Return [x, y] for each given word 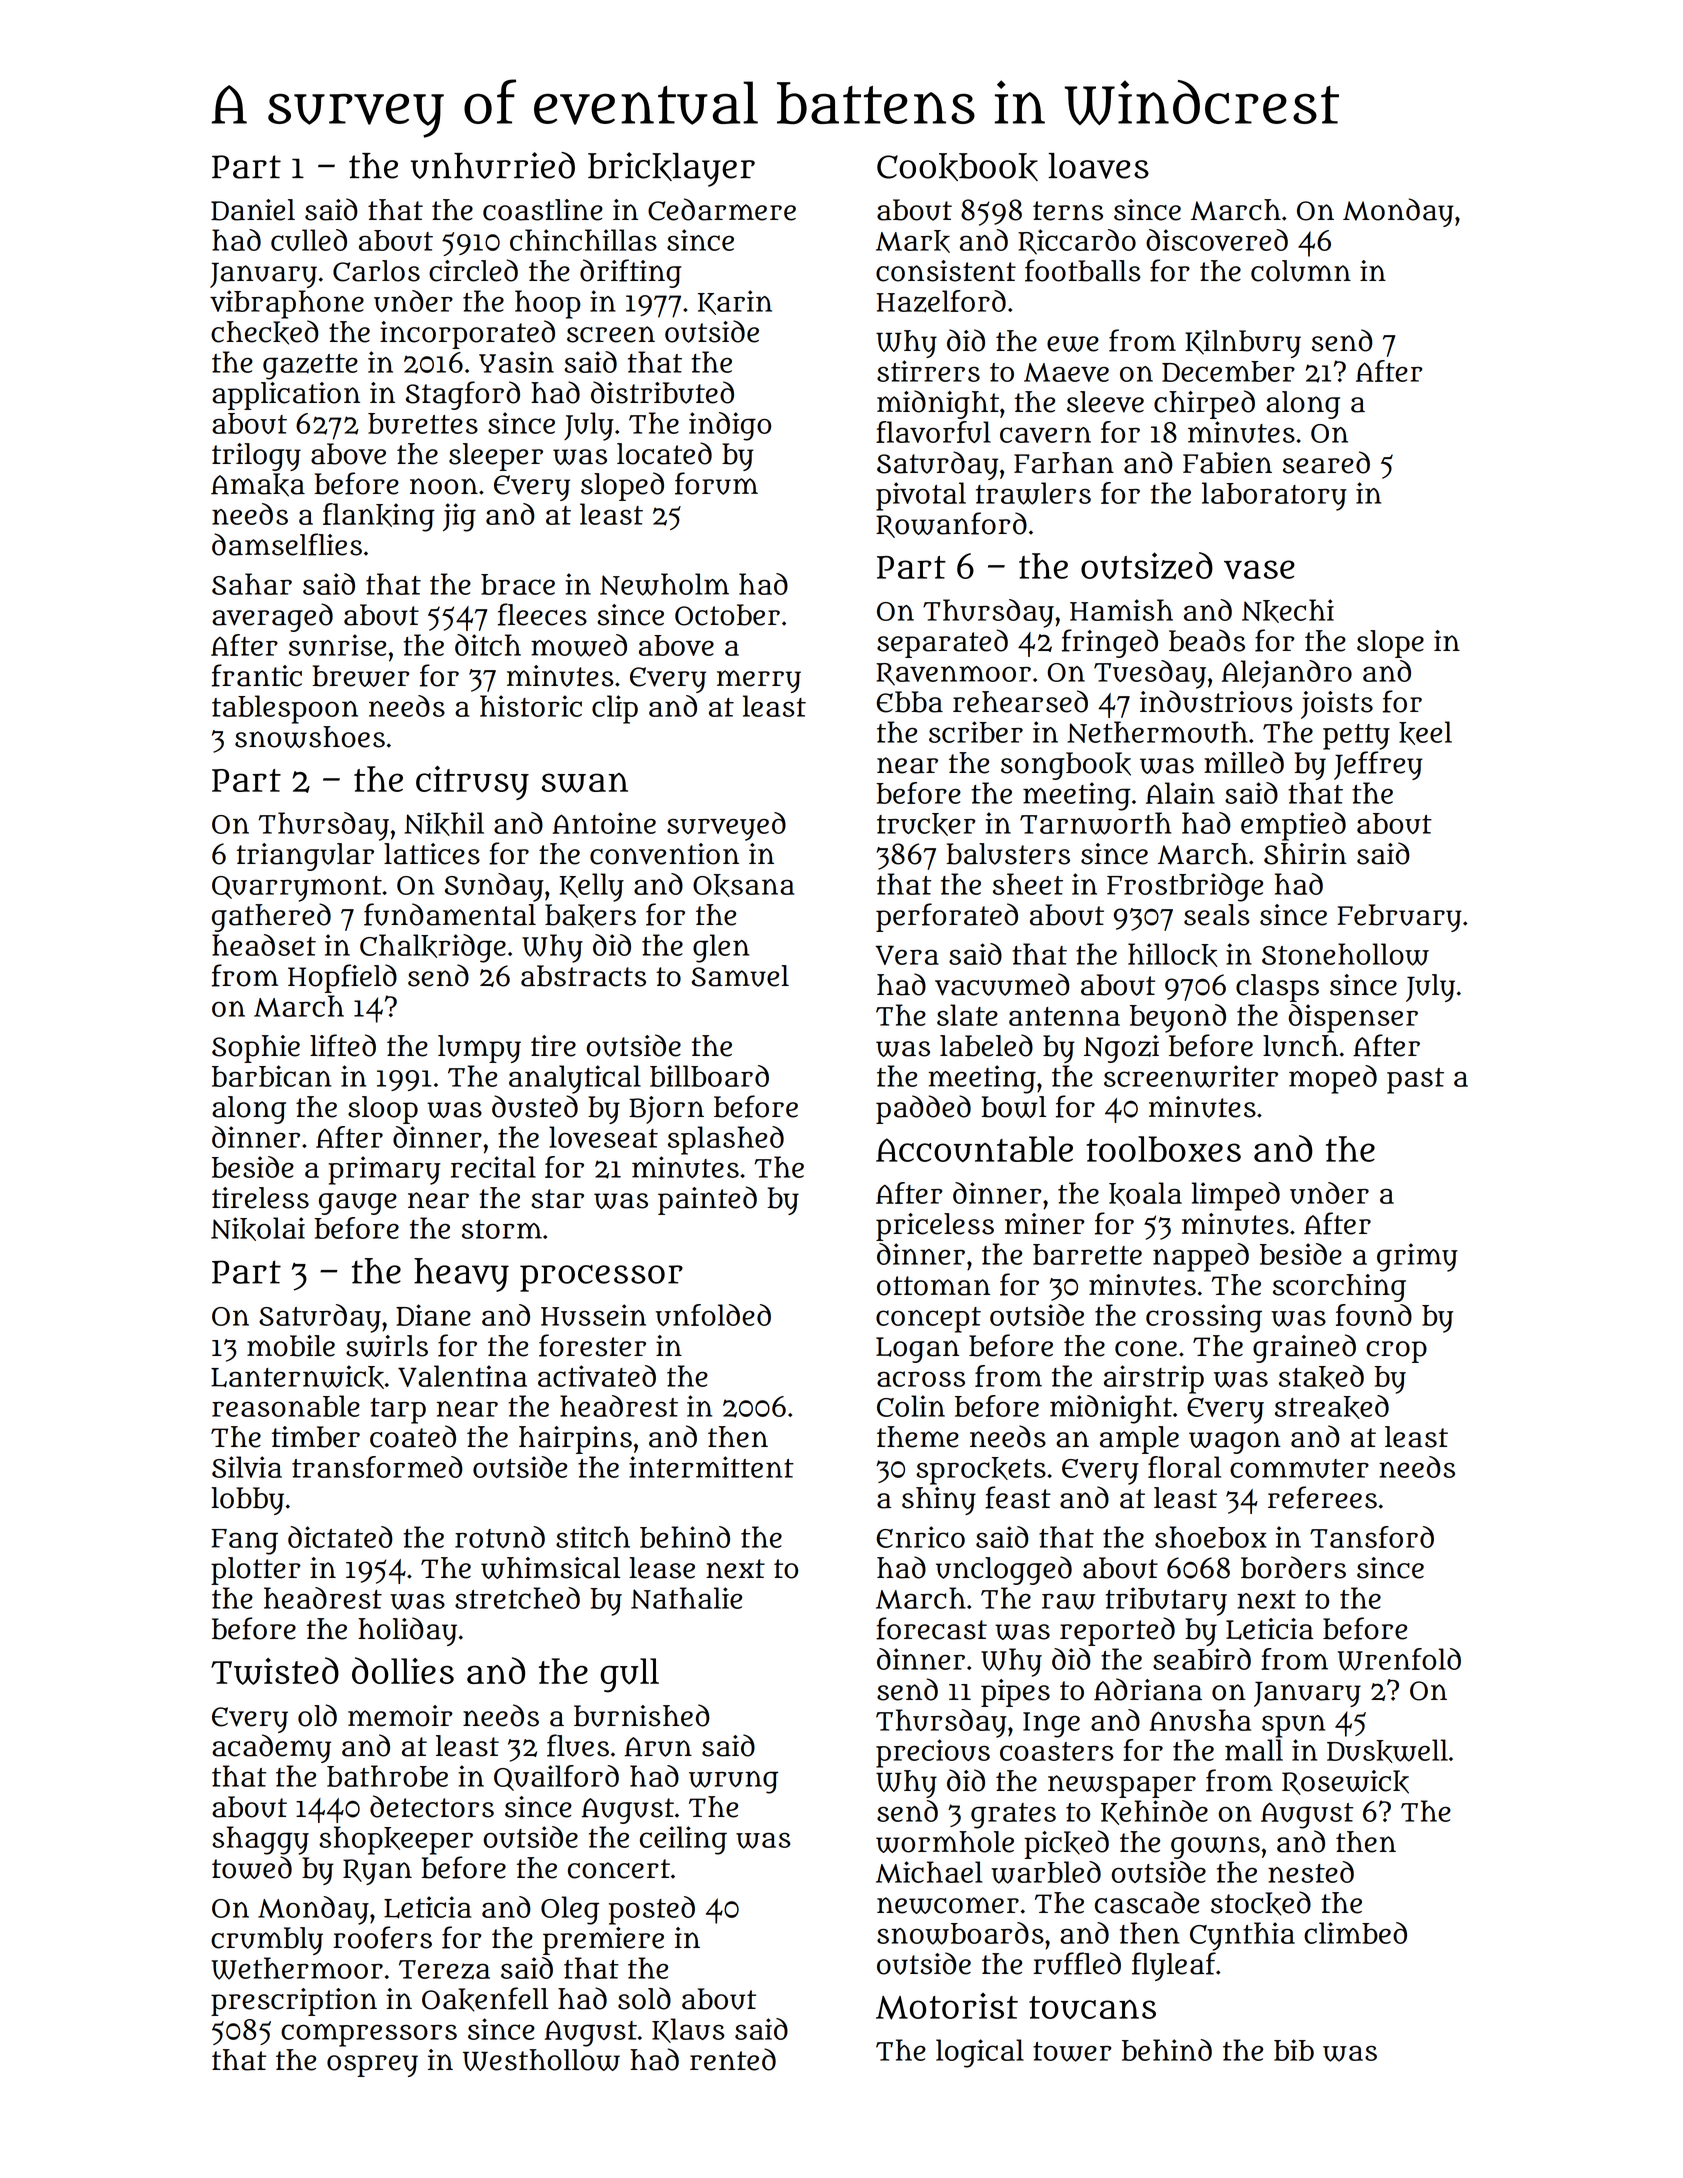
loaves [1098, 166]
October [727, 615]
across [921, 1379]
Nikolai [258, 1229]
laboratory [1274, 496]
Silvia [247, 1467]
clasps [1277, 988]
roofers [382, 1937]
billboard [709, 1076]
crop [1396, 1352]
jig [459, 517]
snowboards [960, 1933]
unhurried [493, 165]
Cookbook [957, 167]
